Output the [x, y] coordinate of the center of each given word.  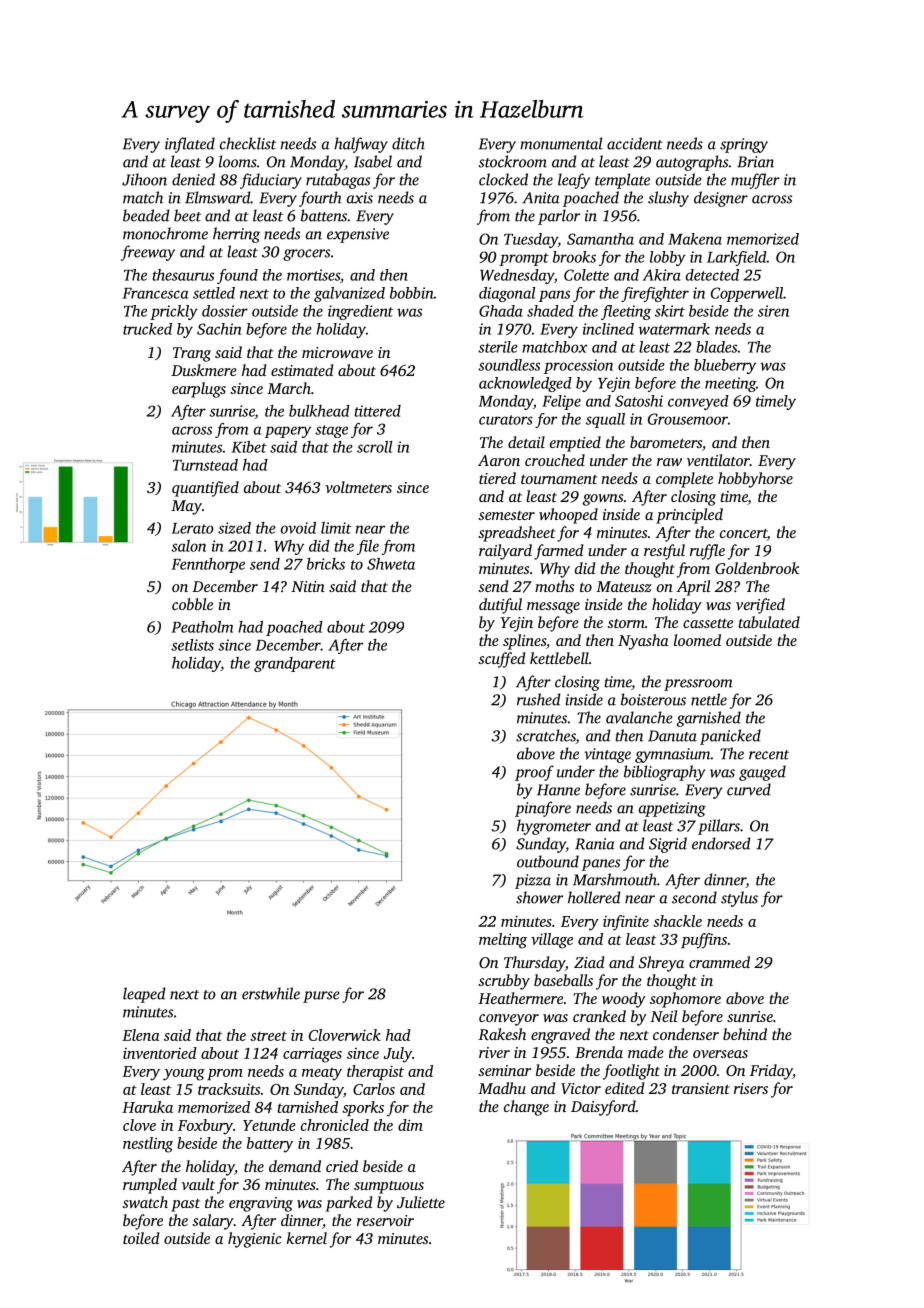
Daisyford [603, 1108]
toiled [141, 1238]
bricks [326, 564]
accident [635, 143]
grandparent [295, 664]
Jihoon [144, 179]
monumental [561, 143]
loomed [697, 640]
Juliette [421, 1202]
